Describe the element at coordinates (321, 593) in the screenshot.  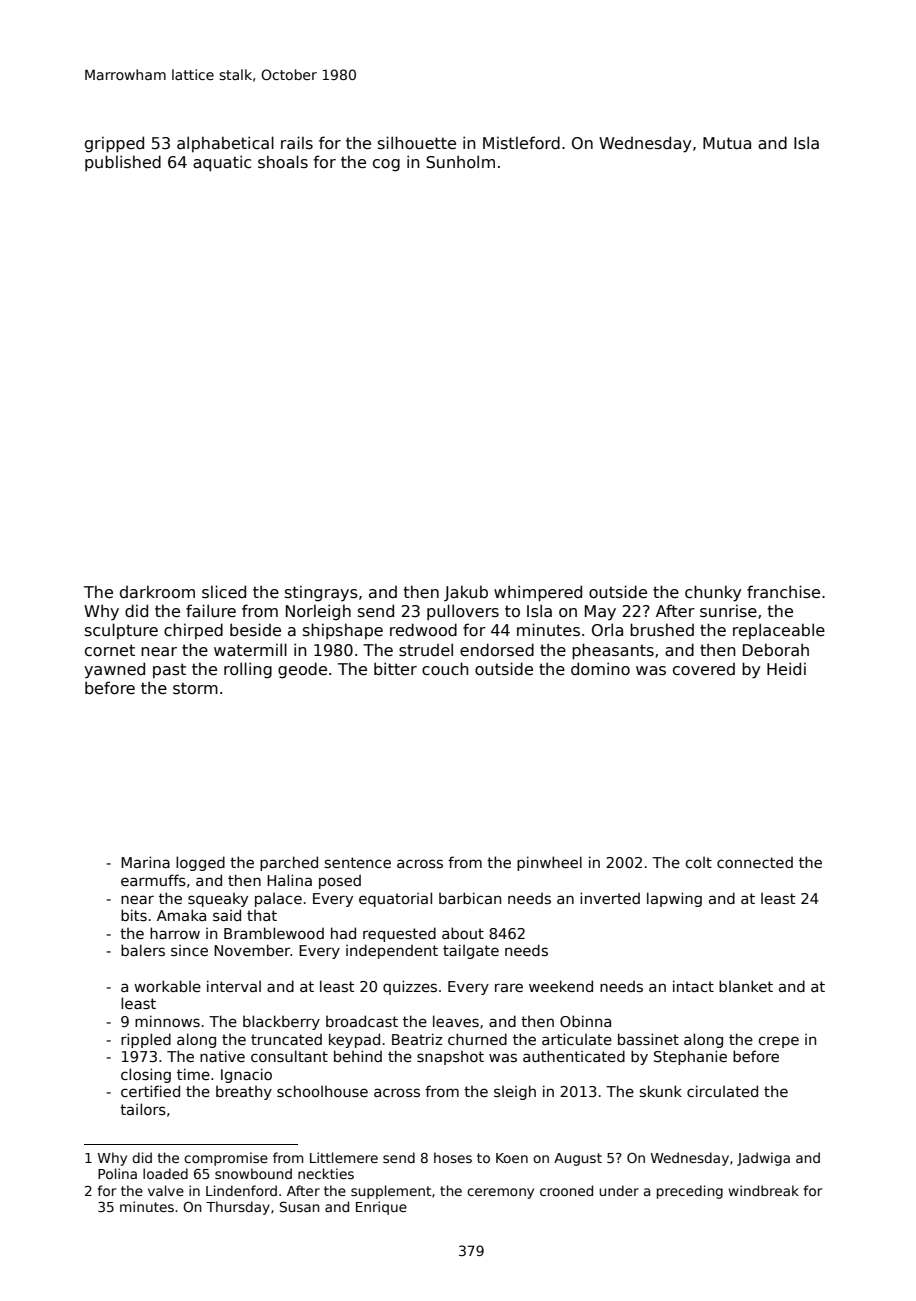
I see `stingrays` at that location.
